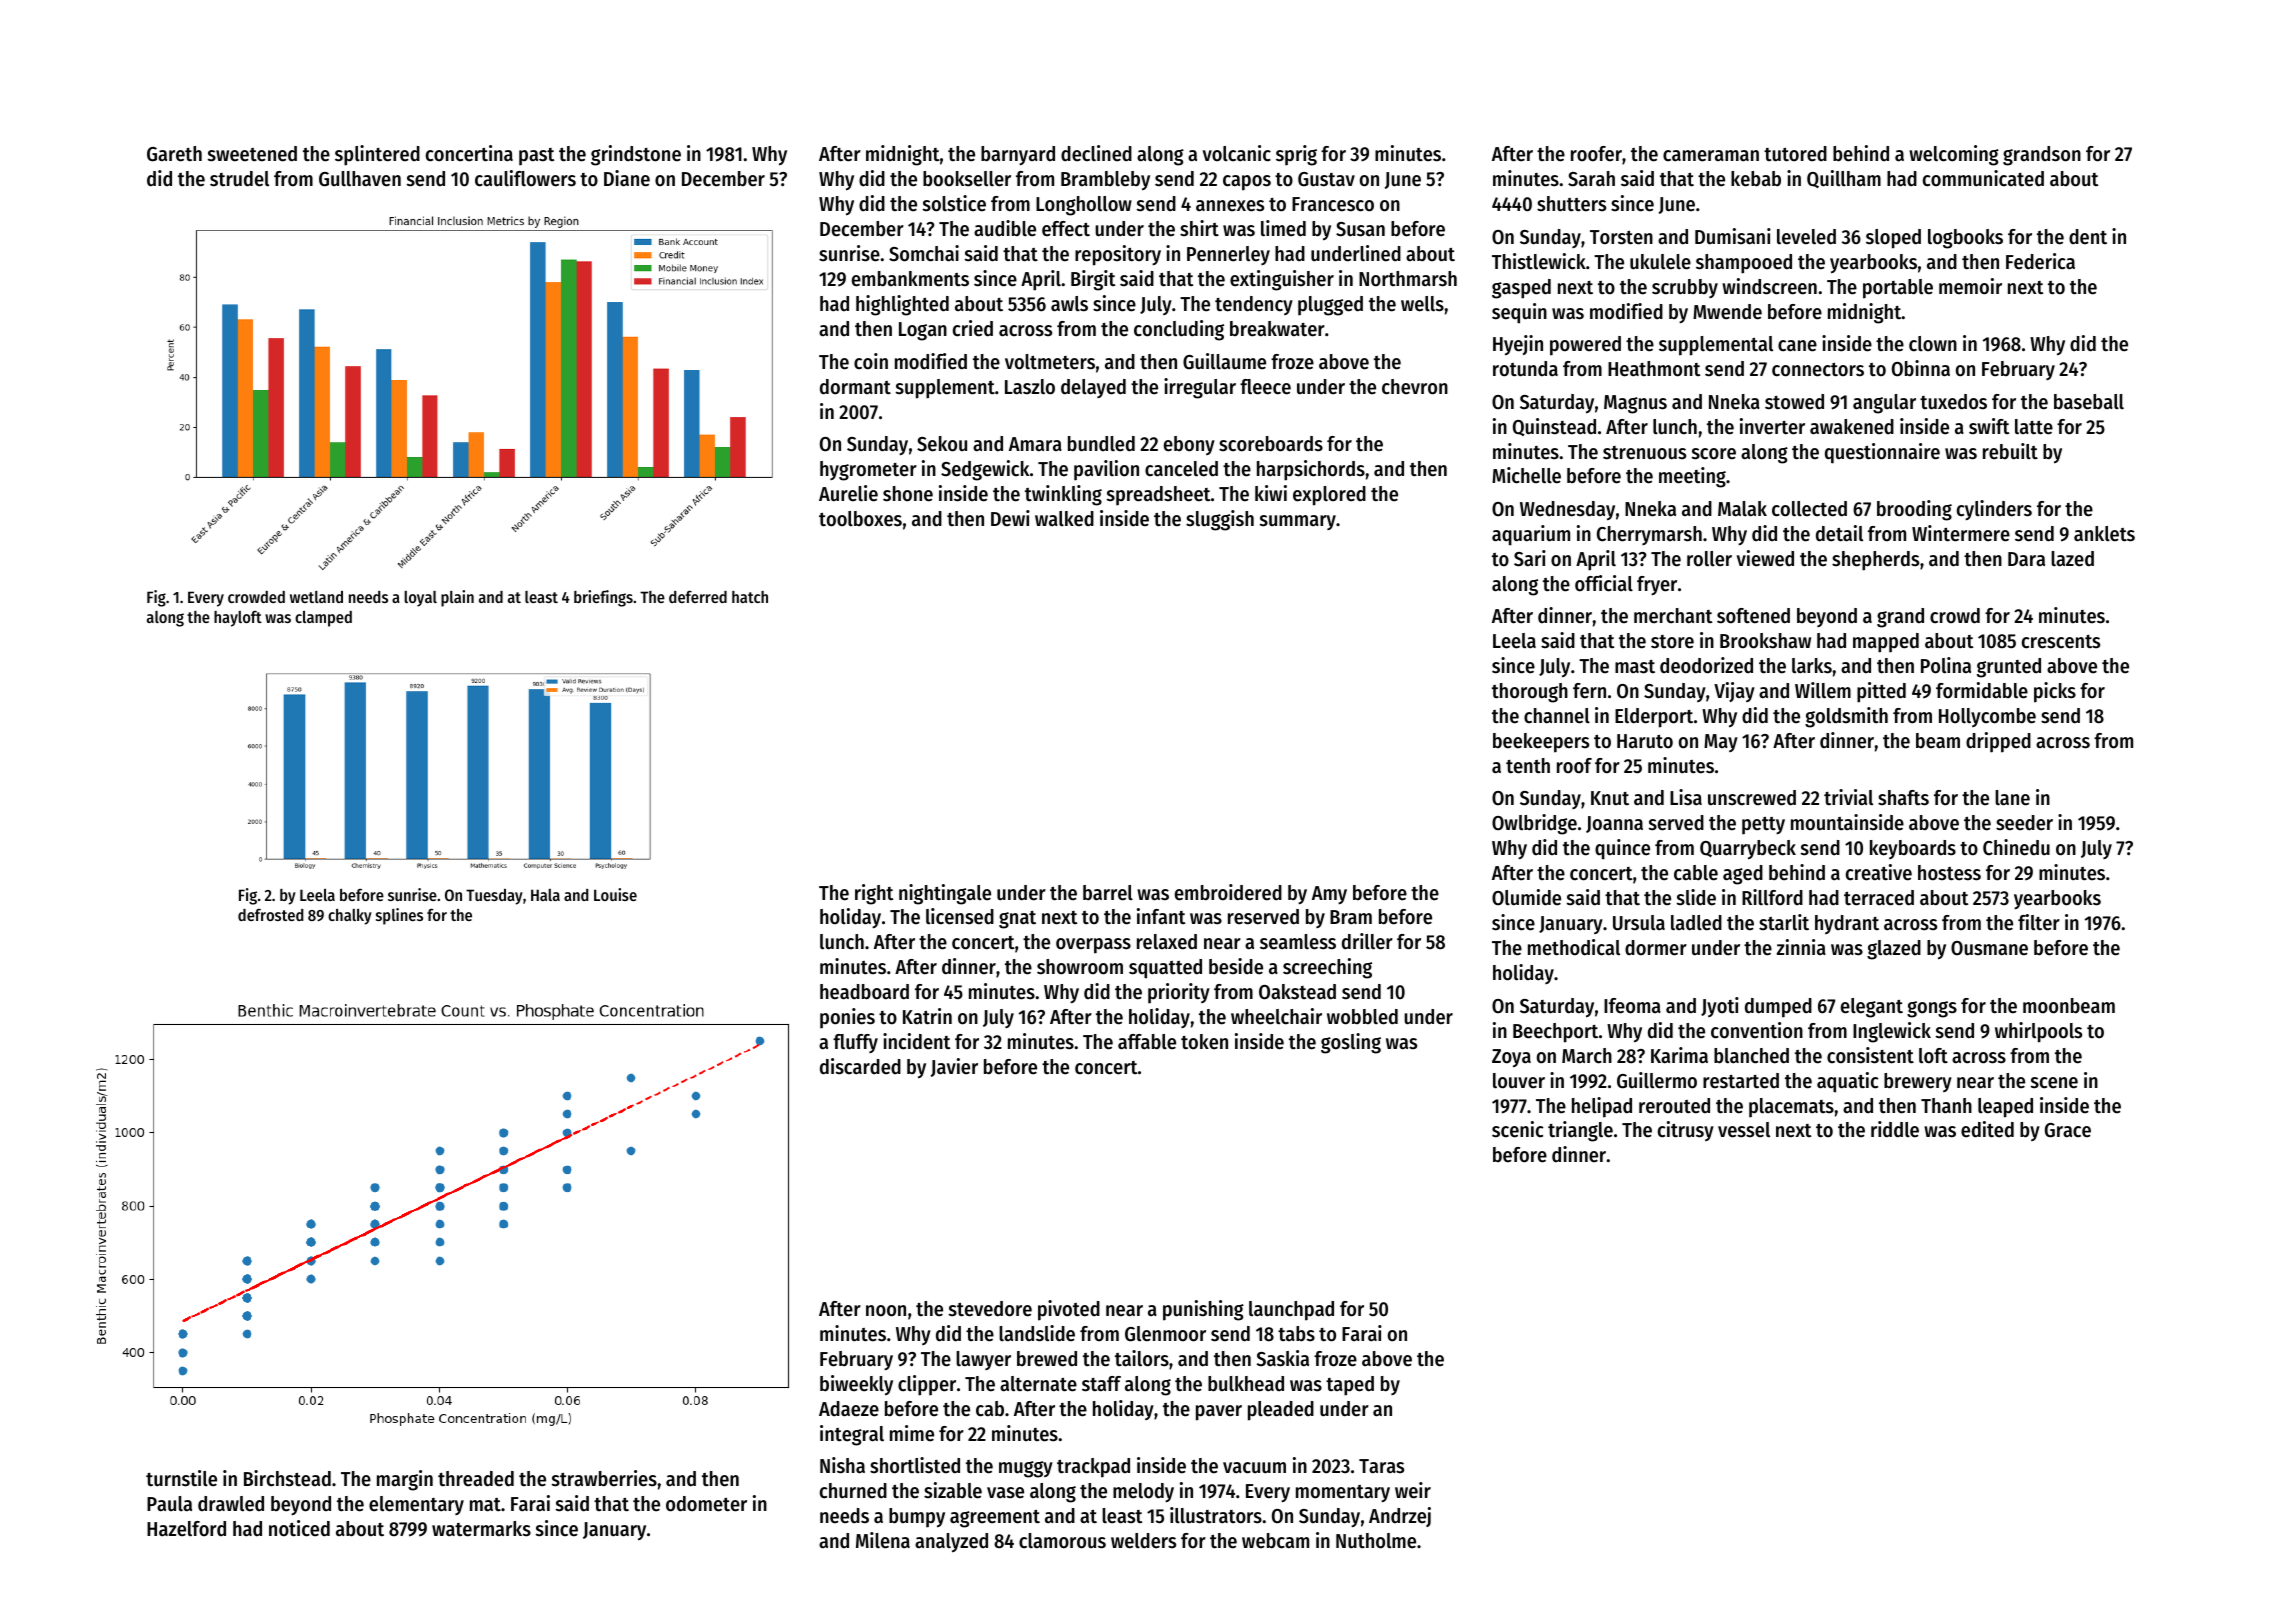 This document has height=1614, width=2282. Describe the element at coordinates (476, 1479) in the document. I see `threaded` at that location.
